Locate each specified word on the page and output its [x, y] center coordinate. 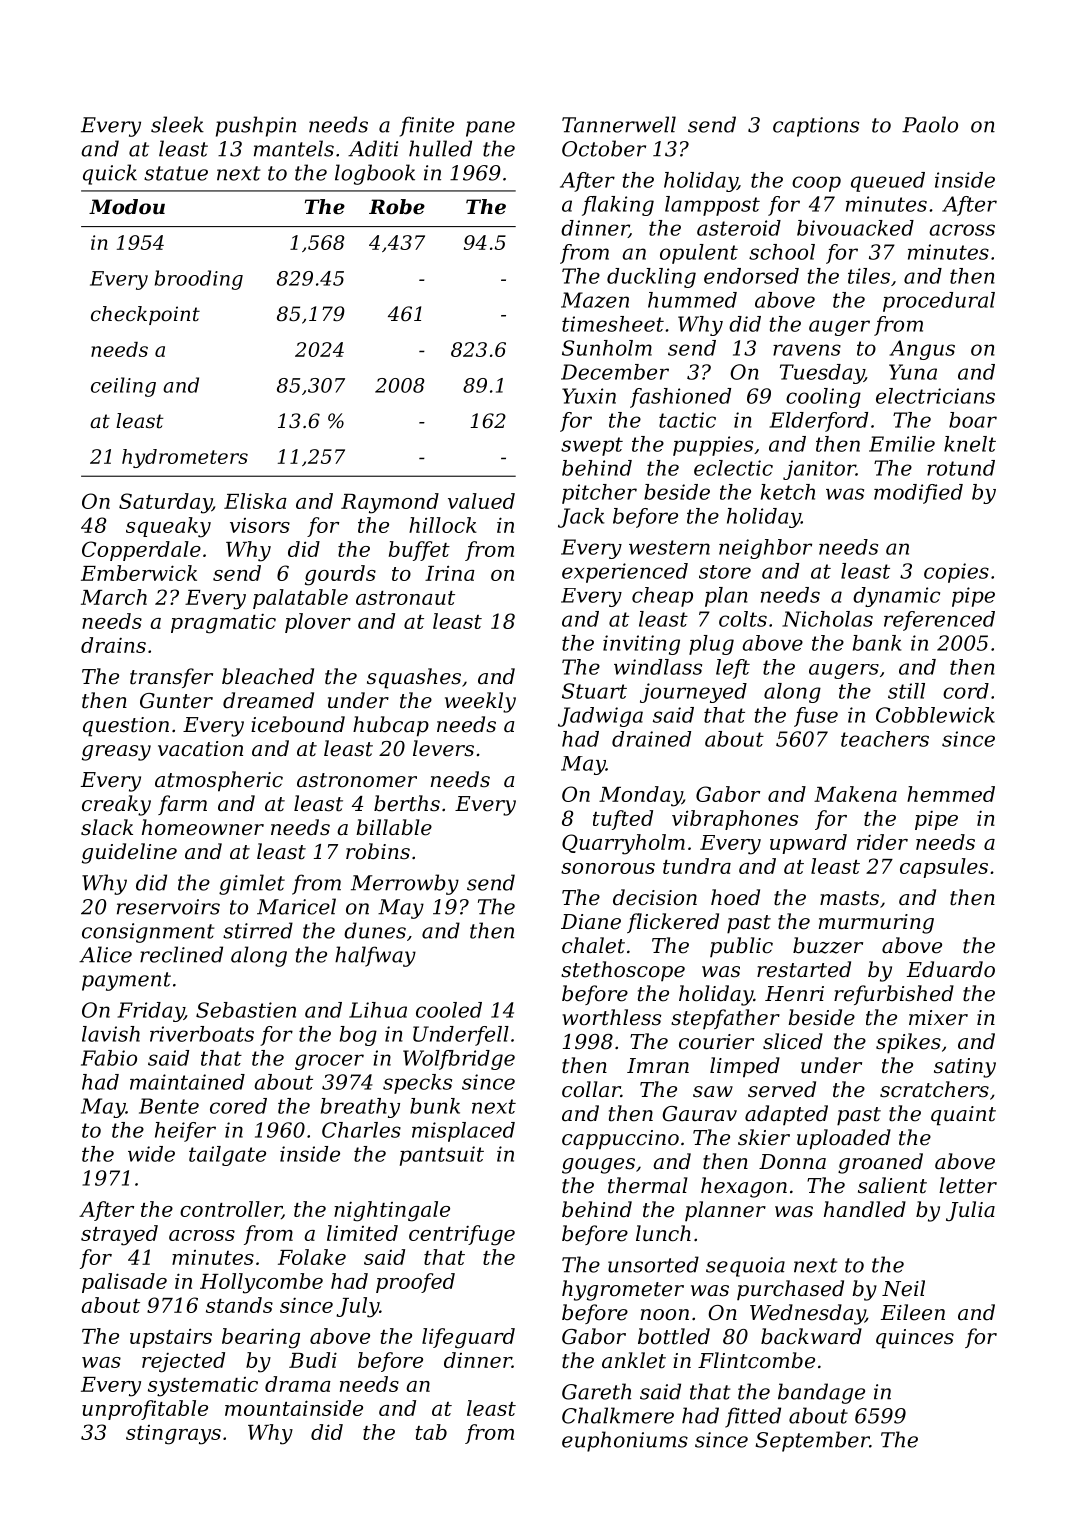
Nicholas [827, 619]
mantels [294, 148]
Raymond [390, 503]
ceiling [123, 387]
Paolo [930, 124]
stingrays [173, 1435]
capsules [944, 868]
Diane [591, 922]
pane [490, 129]
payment [126, 981]
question [126, 727]
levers [443, 748]
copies [956, 573]
